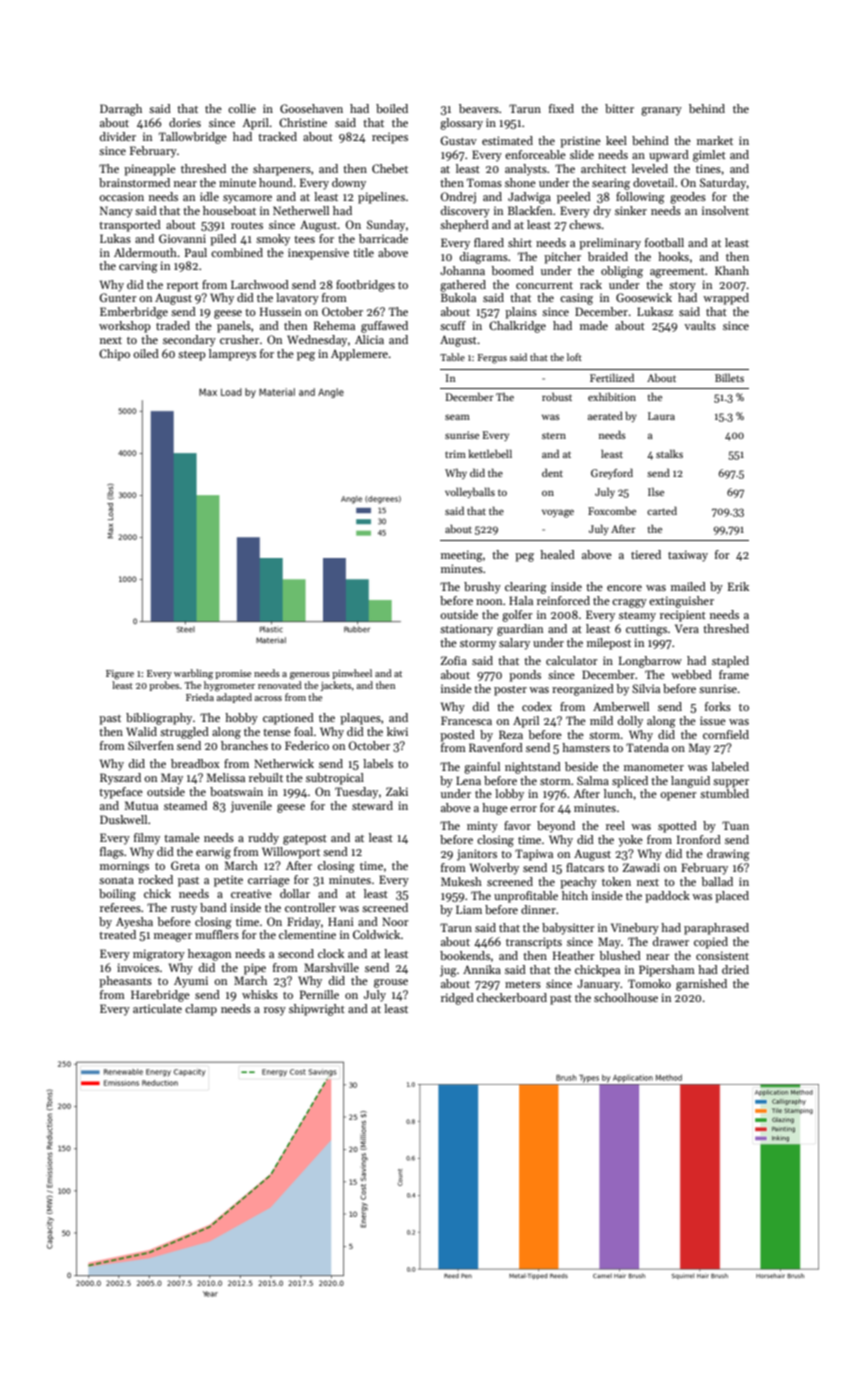 The width and height of the document is (849, 1400). Describe the element at coordinates (200, 697) in the document. I see `Frieda` at that location.
